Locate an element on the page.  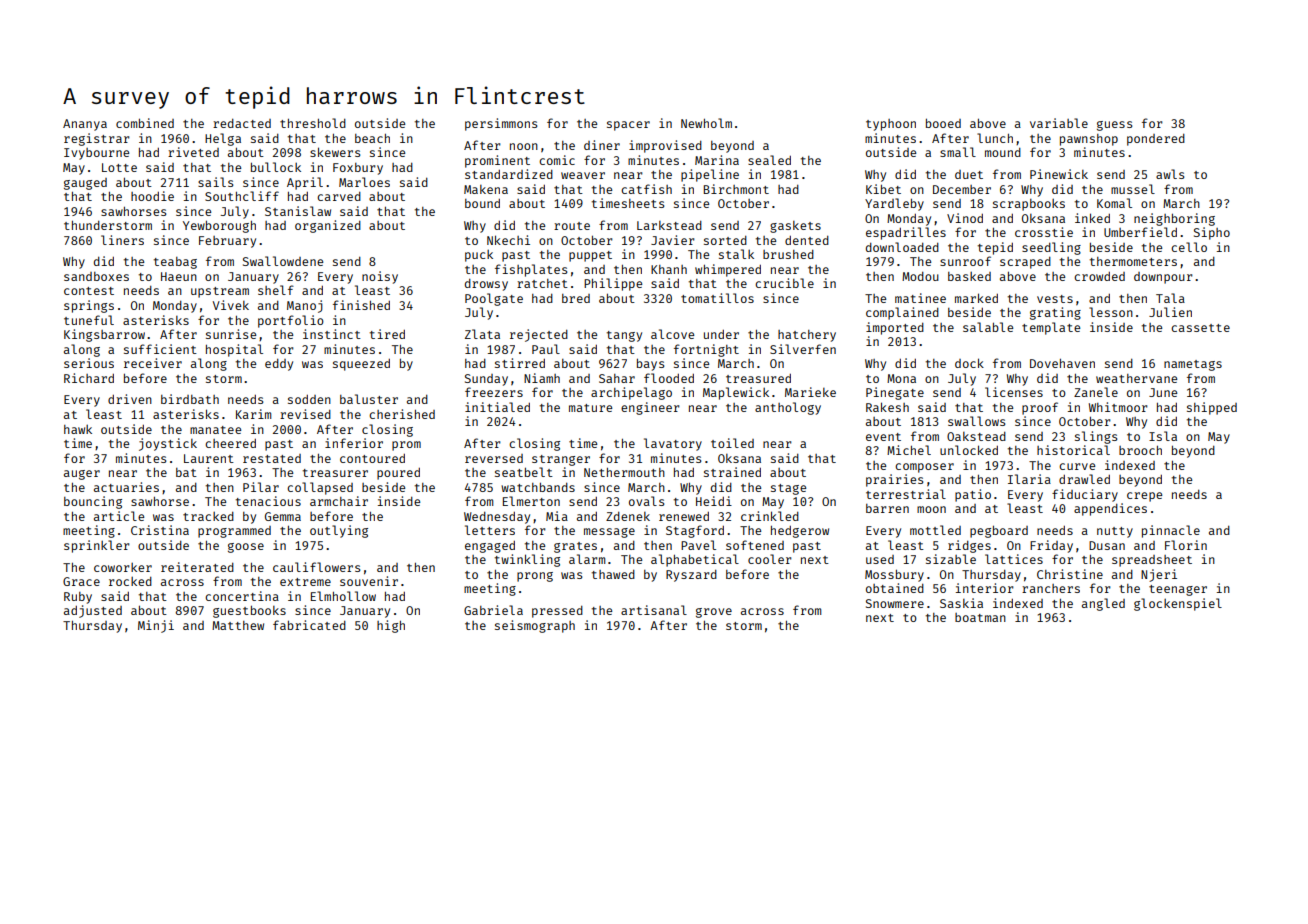
redacted is located at coordinates (242, 123).
